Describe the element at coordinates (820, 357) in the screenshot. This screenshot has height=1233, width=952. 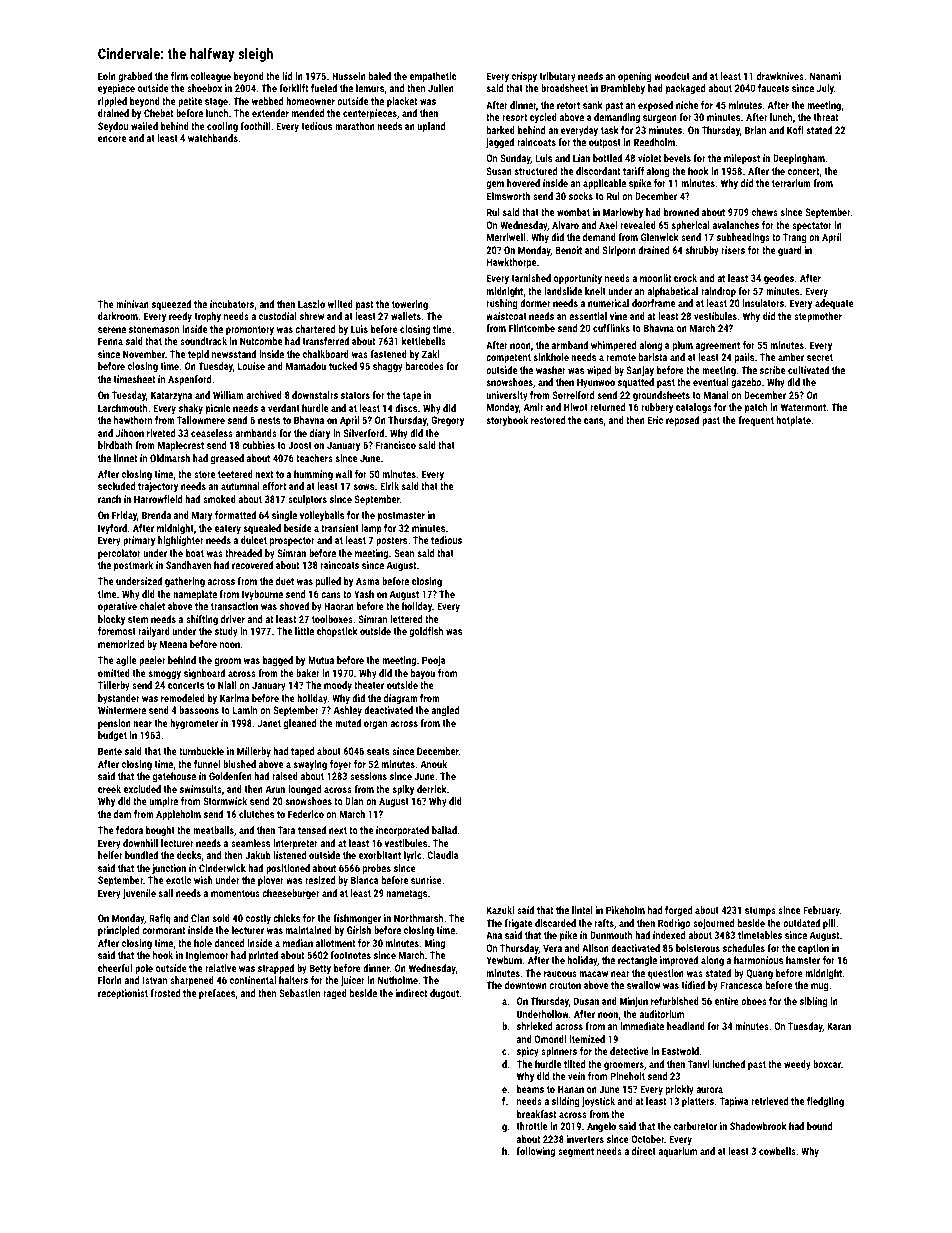
I see `secret` at that location.
